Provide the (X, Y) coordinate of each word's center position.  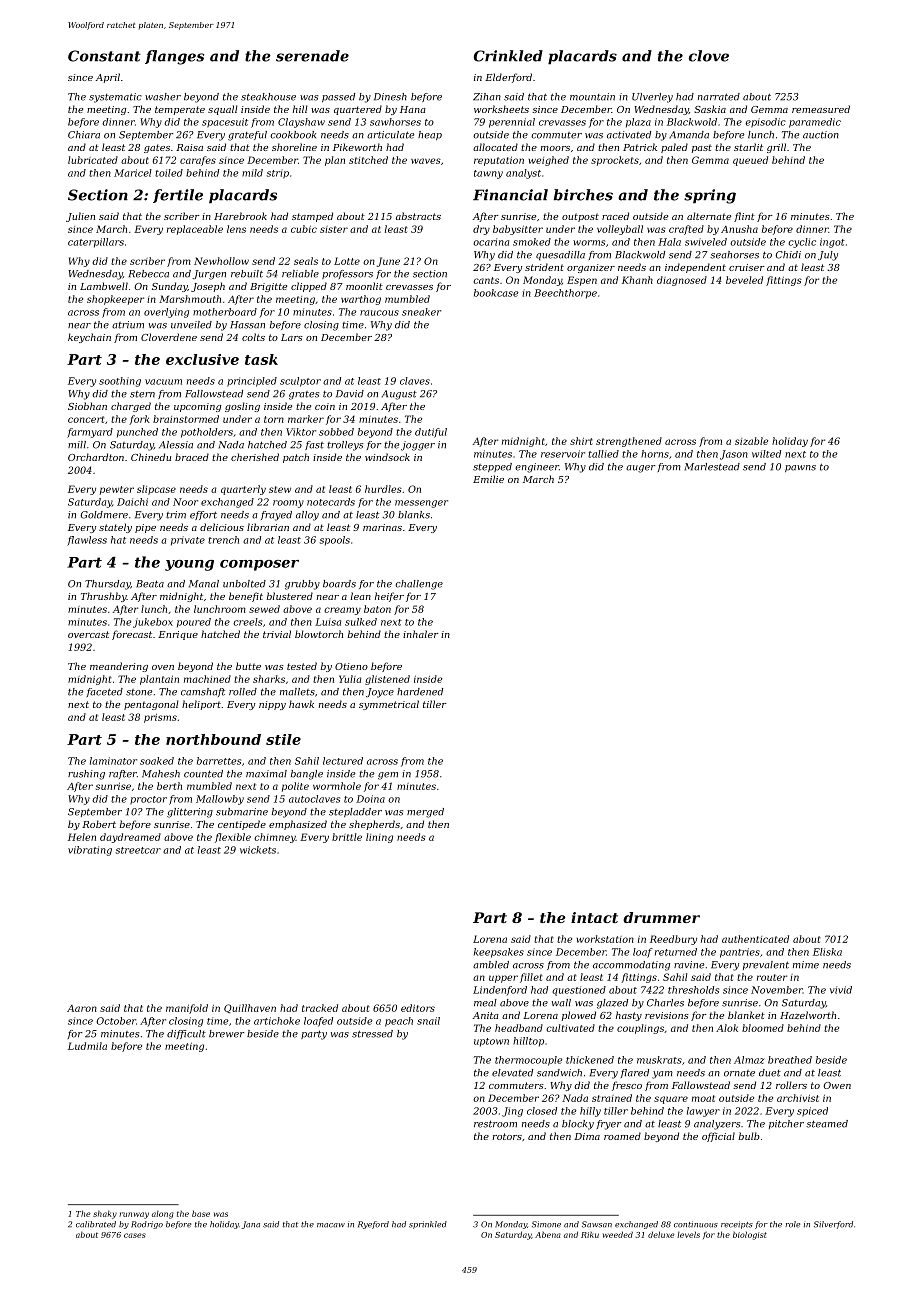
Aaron (82, 1008)
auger (640, 469)
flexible (233, 838)
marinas (382, 527)
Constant (104, 56)
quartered (358, 110)
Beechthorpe (565, 294)
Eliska (827, 952)
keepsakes (499, 953)
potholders (207, 433)
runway (134, 1215)
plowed (579, 1016)
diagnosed (682, 281)
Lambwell (104, 286)
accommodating (631, 966)
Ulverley (652, 98)
